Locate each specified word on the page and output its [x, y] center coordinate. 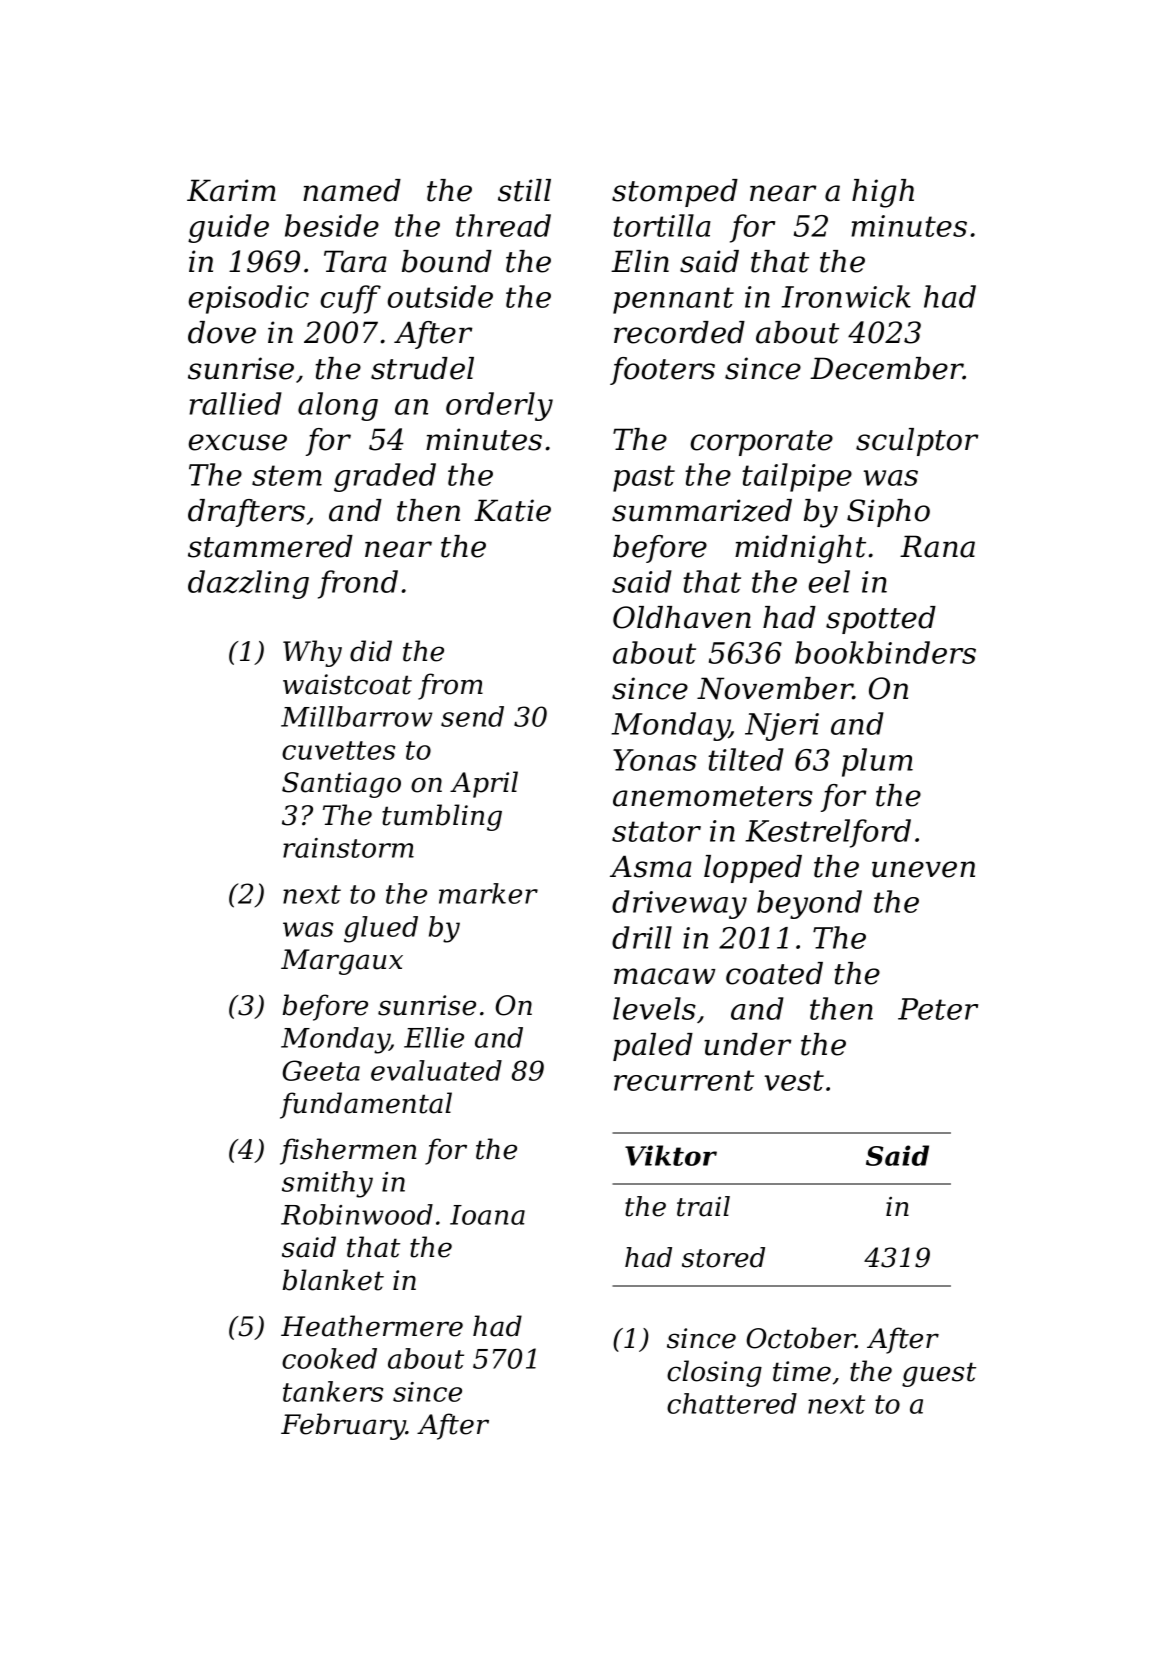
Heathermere [372, 1326]
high [883, 193]
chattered [732, 1403]
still [524, 190]
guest [939, 1374]
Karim [231, 190]
